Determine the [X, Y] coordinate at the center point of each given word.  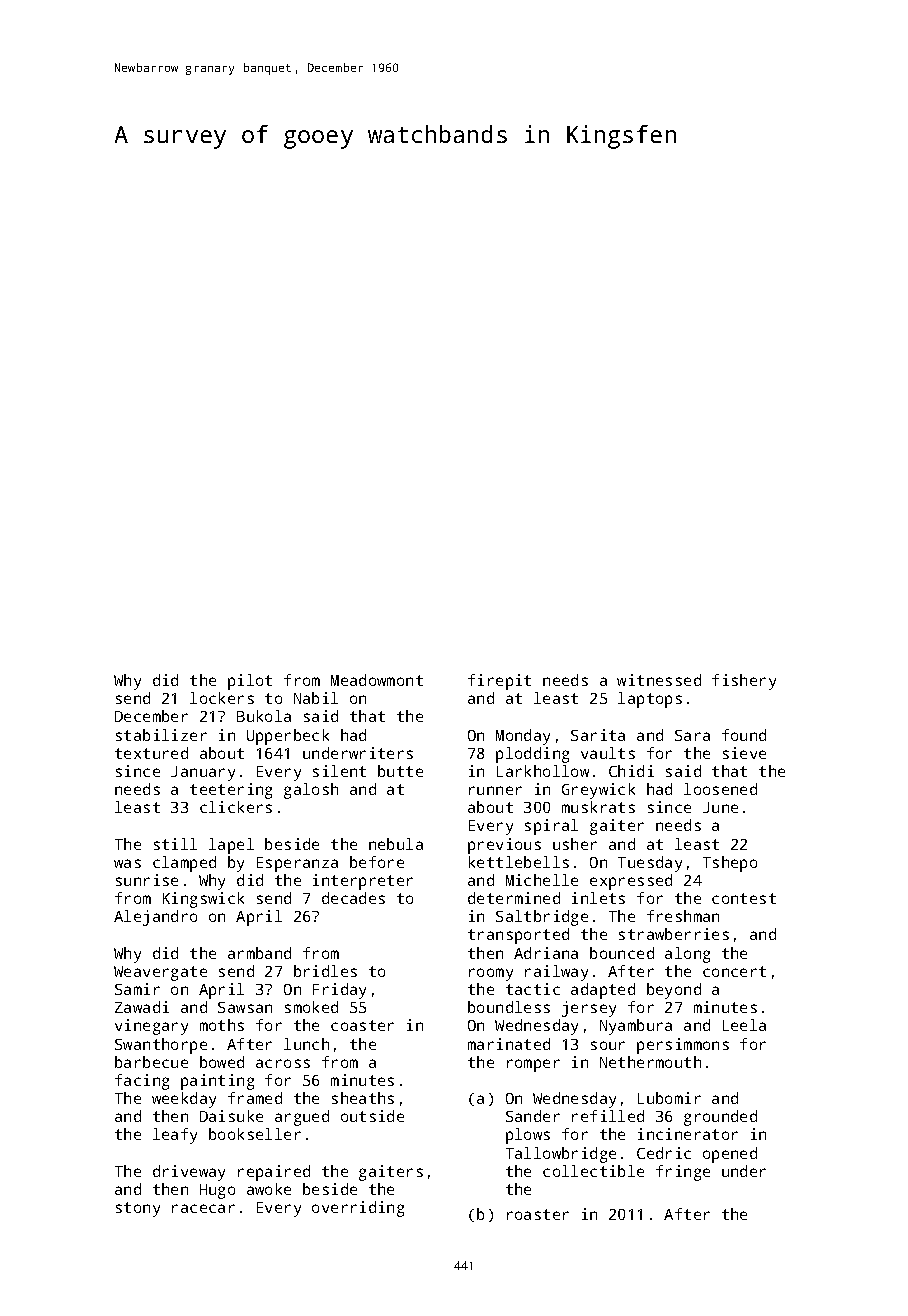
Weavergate [160, 973]
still [175, 844]
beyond [674, 991]
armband [259, 953]
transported [518, 936]
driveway [189, 1173]
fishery [744, 682]
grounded [720, 1118]
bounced [622, 953]
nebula [396, 844]
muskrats [598, 807]
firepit [499, 682]
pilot [250, 682]
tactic [533, 989]
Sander [533, 1116]
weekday [184, 1100]
